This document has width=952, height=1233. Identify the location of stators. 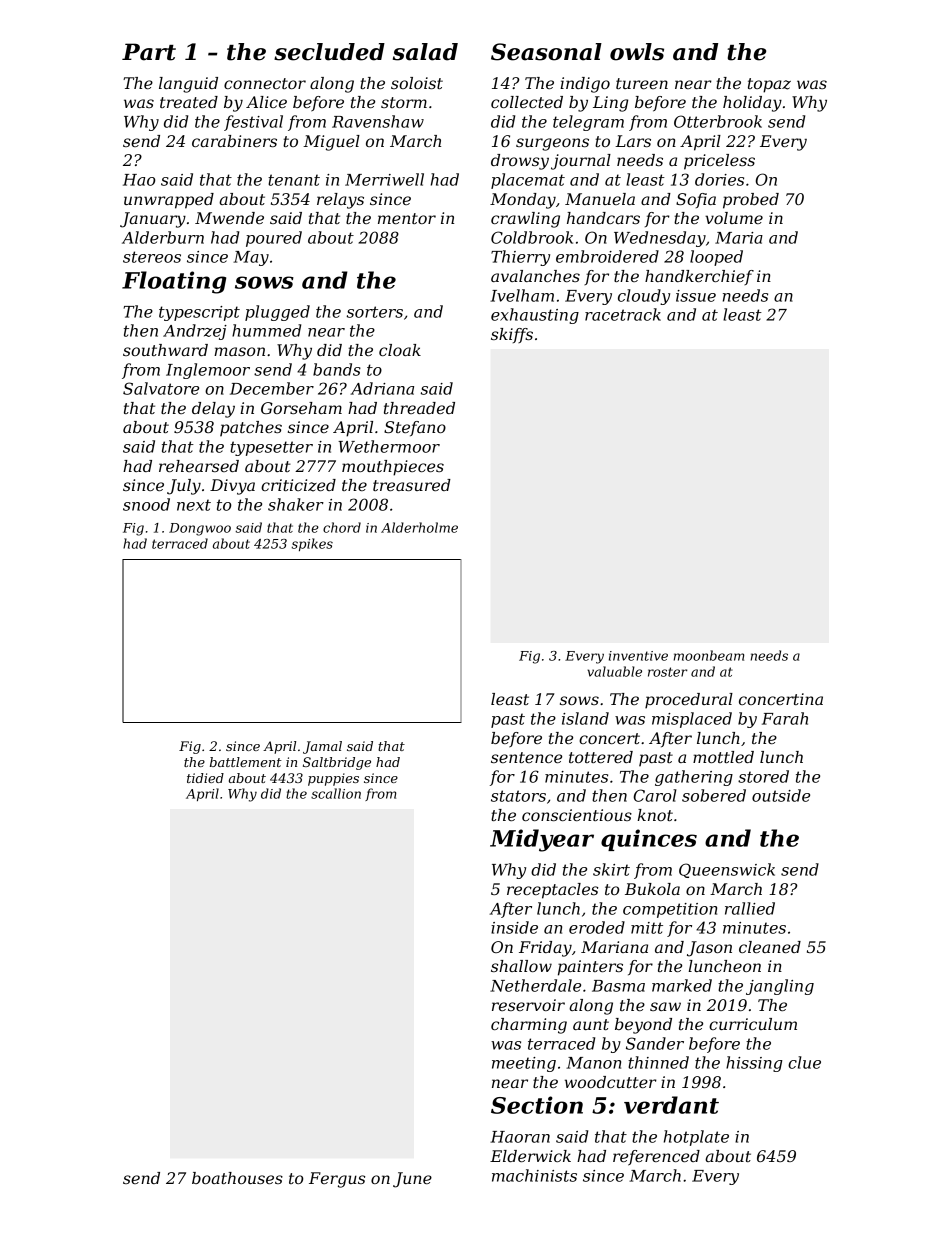
(518, 796).
